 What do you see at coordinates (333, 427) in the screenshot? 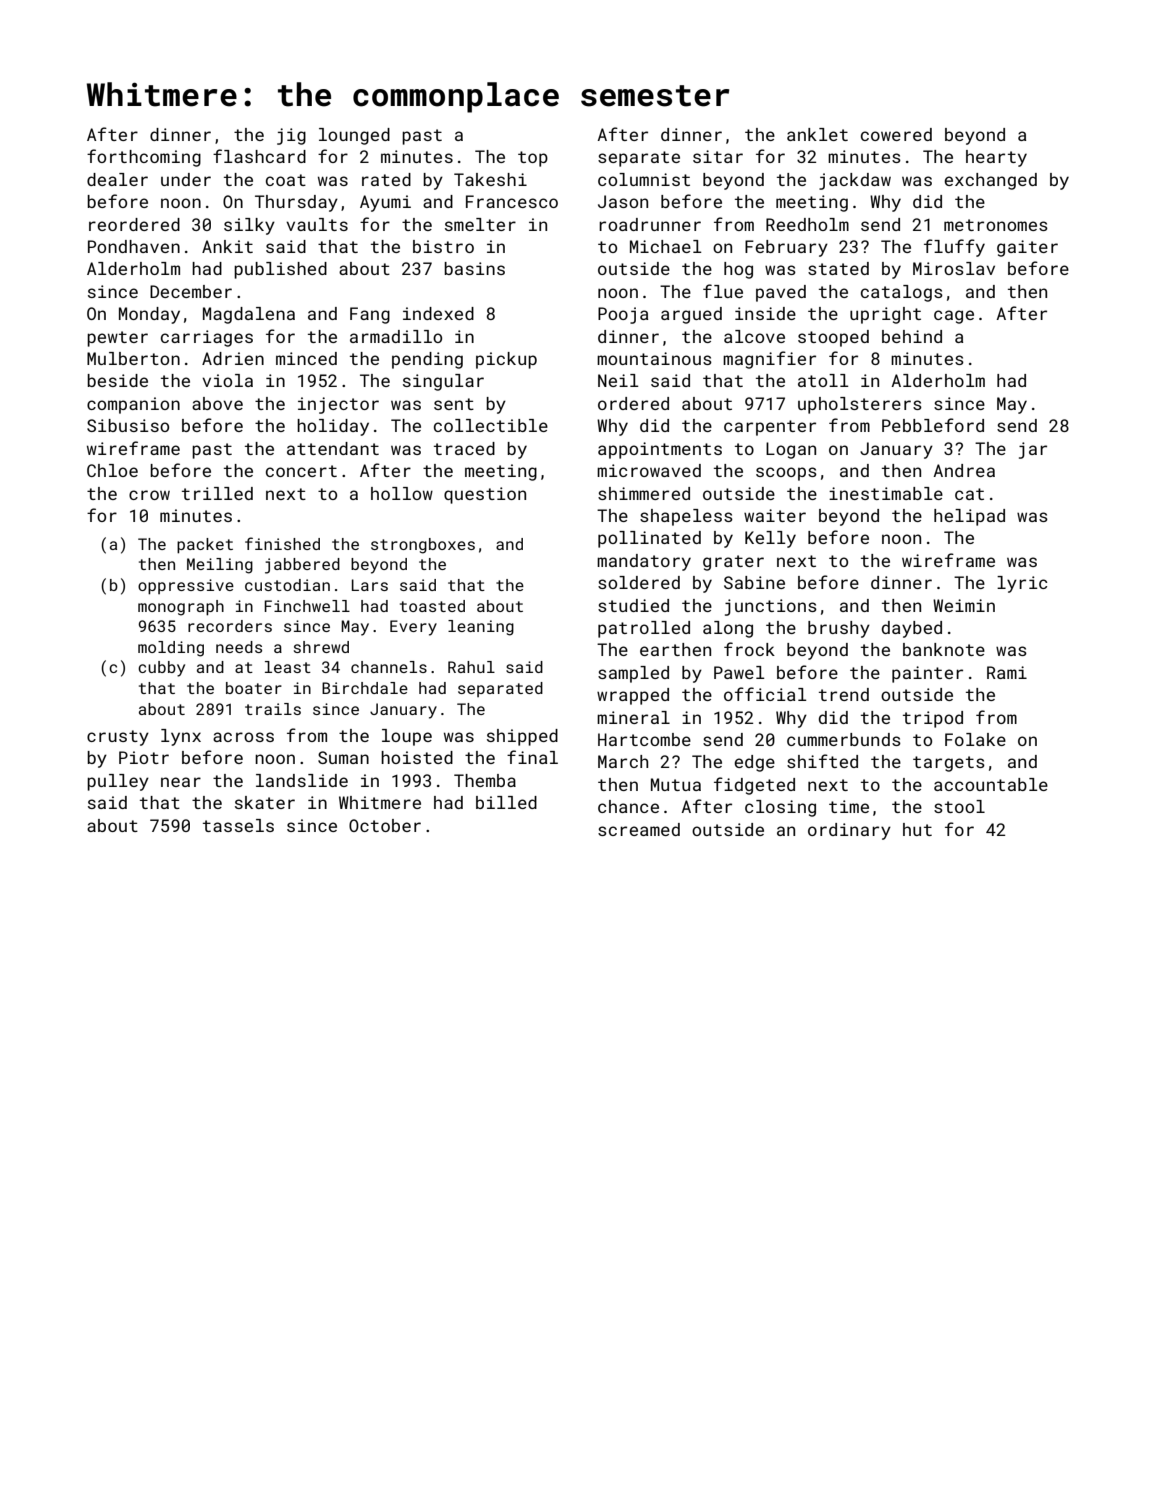
I see `holiday` at bounding box center [333, 427].
